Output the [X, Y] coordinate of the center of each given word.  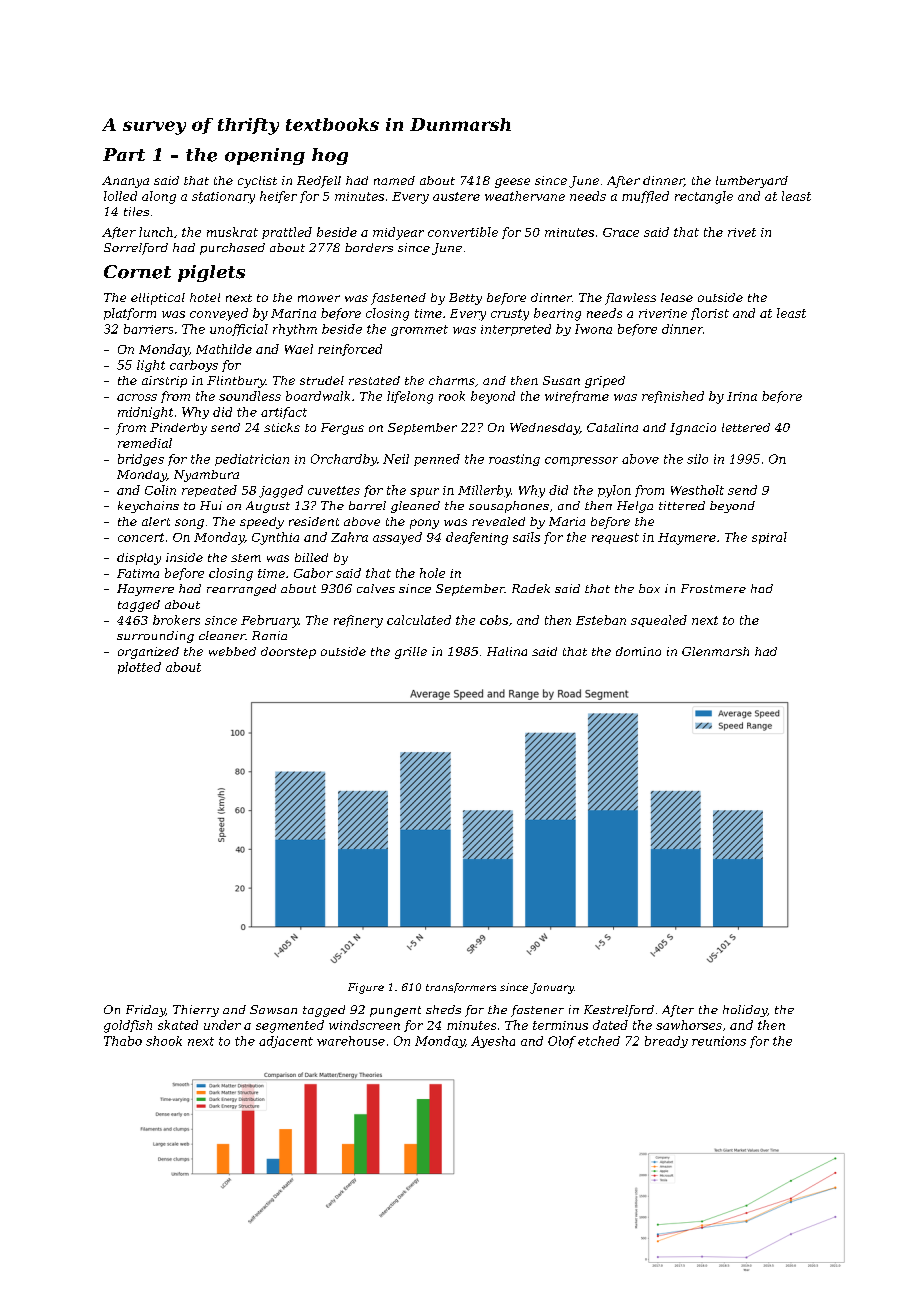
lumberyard [752, 182]
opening [265, 156]
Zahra [349, 537]
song [189, 524]
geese [512, 183]
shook [164, 1041]
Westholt [697, 490]
